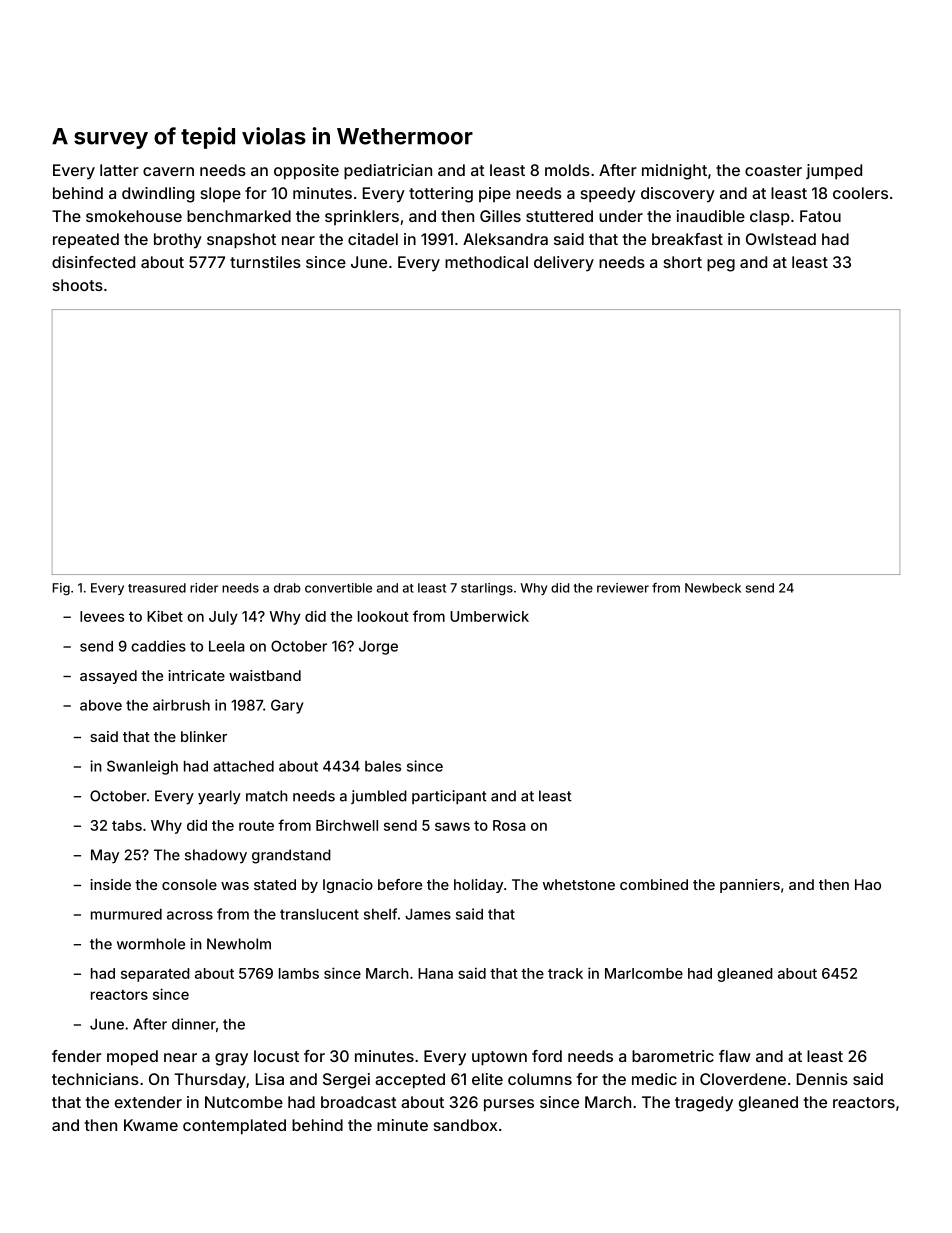 Image resolution: width=952 pixels, height=1233 pixels. I want to click on Kwame, so click(151, 1125).
